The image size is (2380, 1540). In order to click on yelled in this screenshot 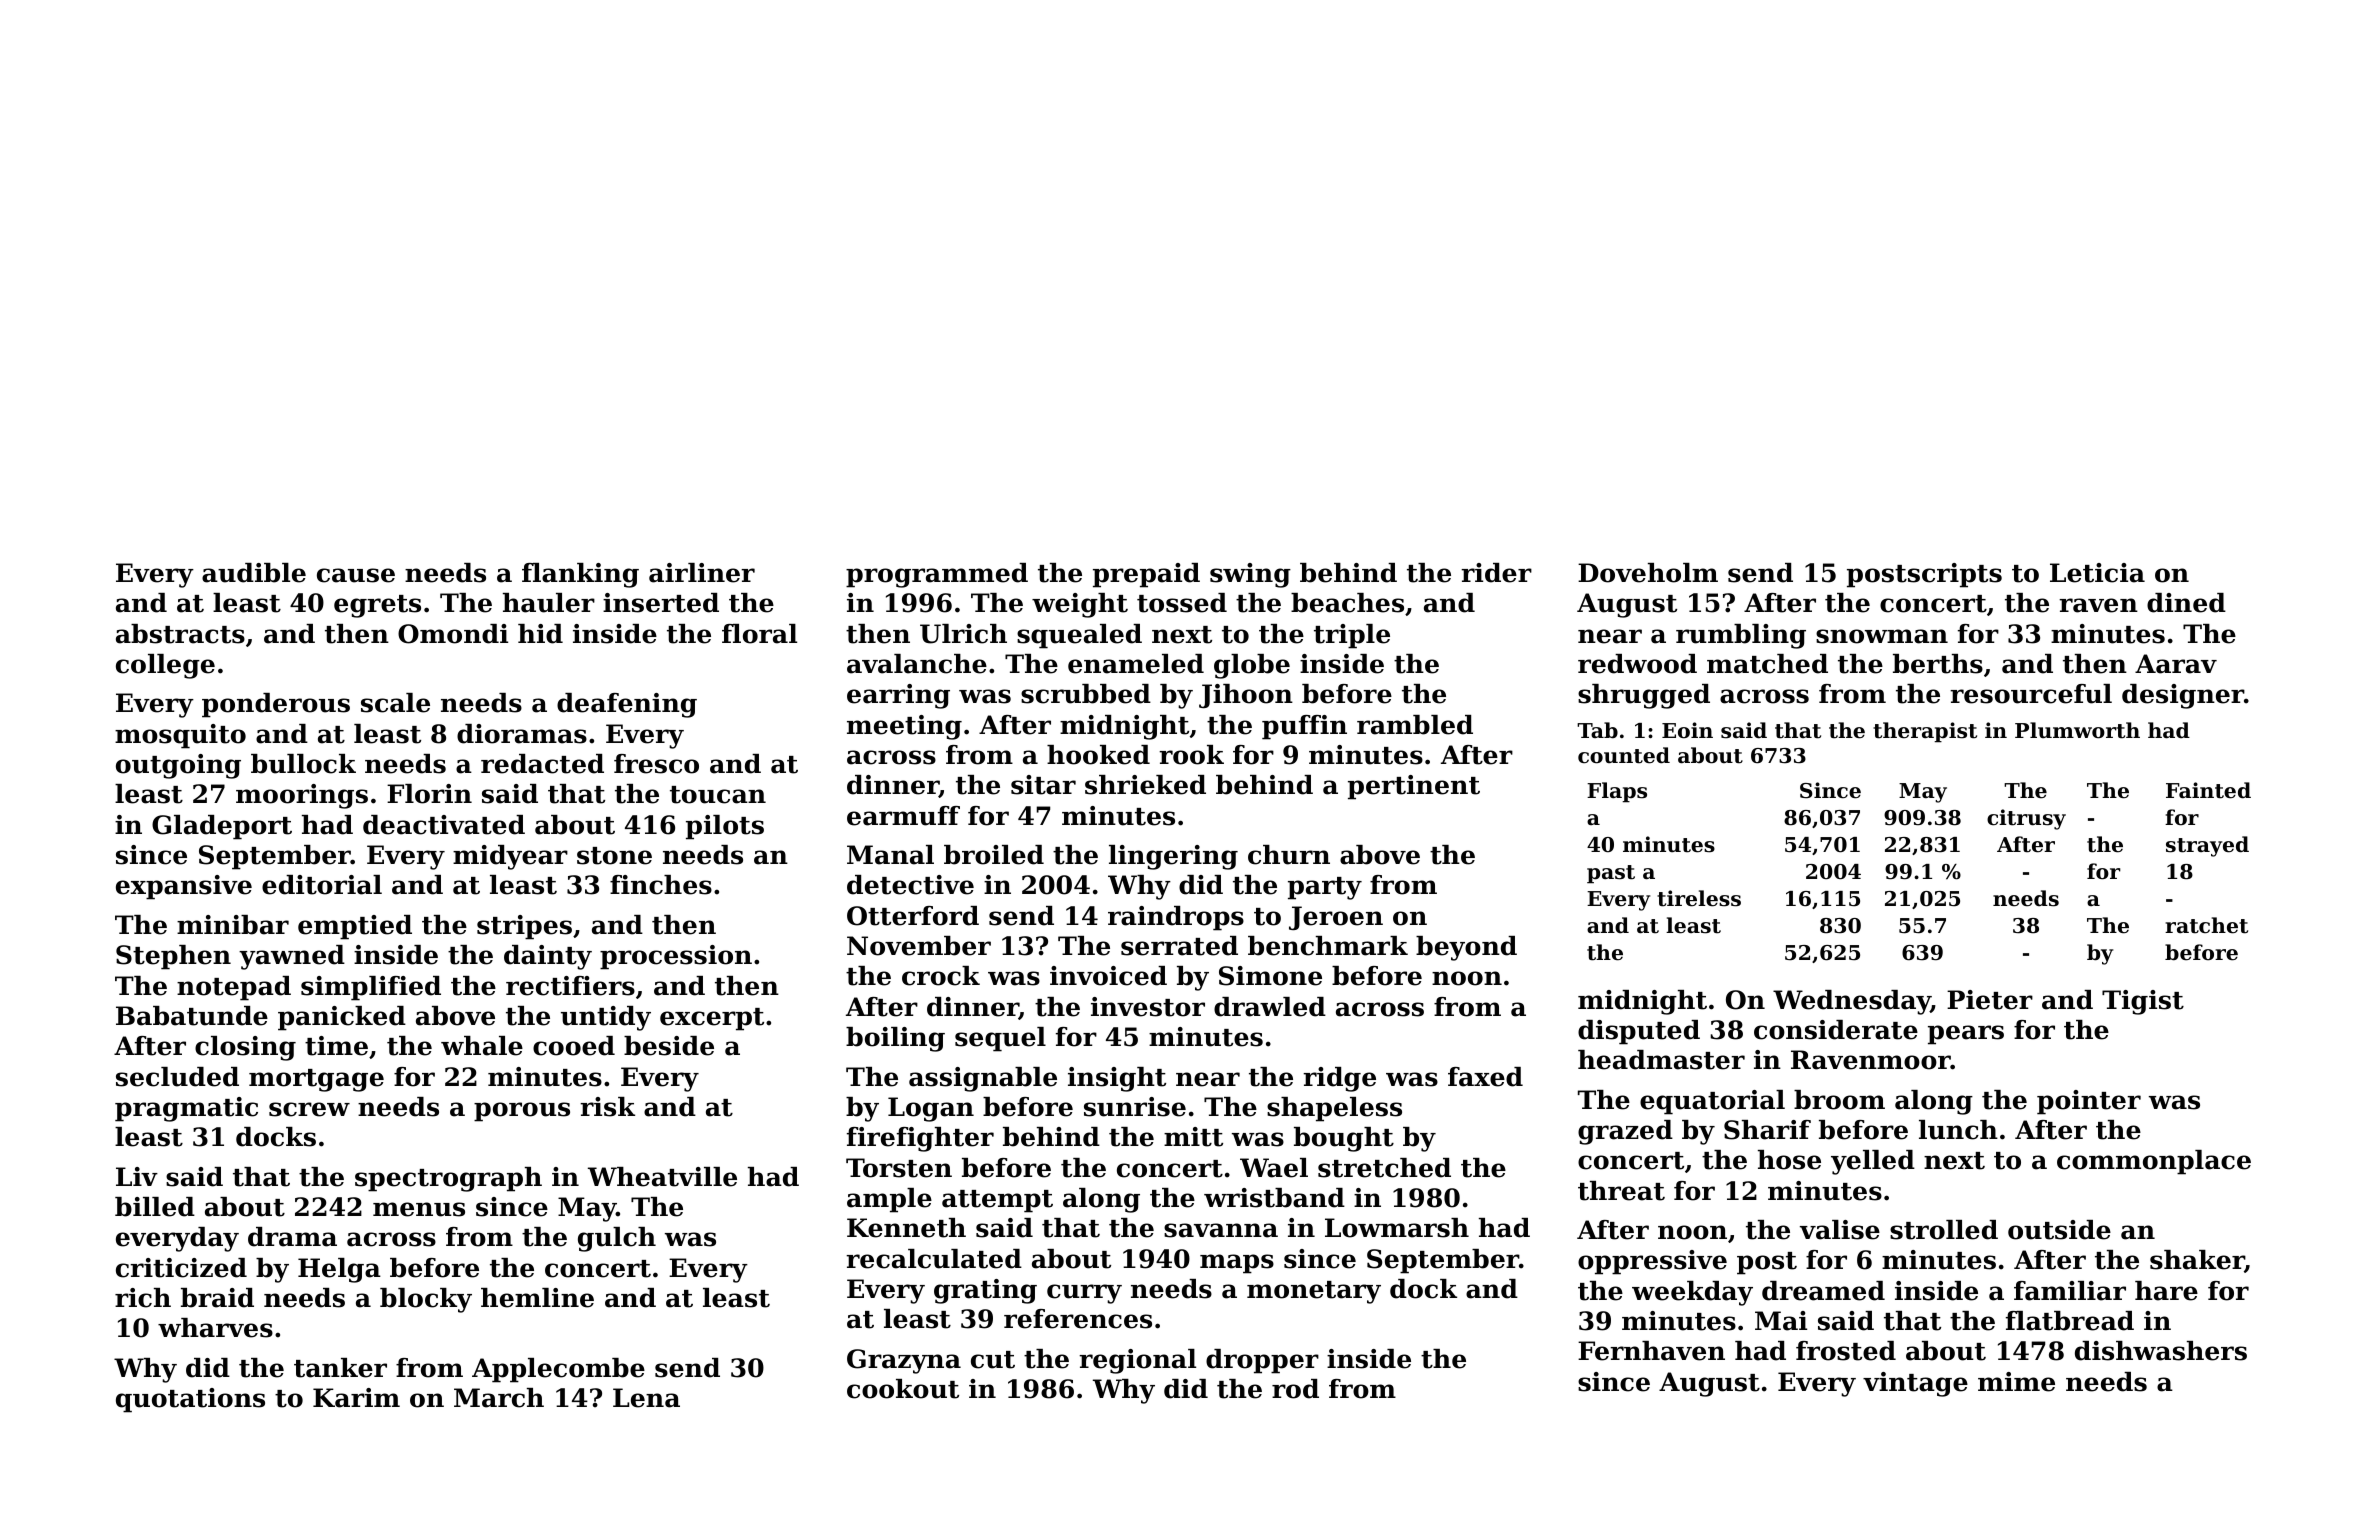, I will do `click(1873, 1162)`.
